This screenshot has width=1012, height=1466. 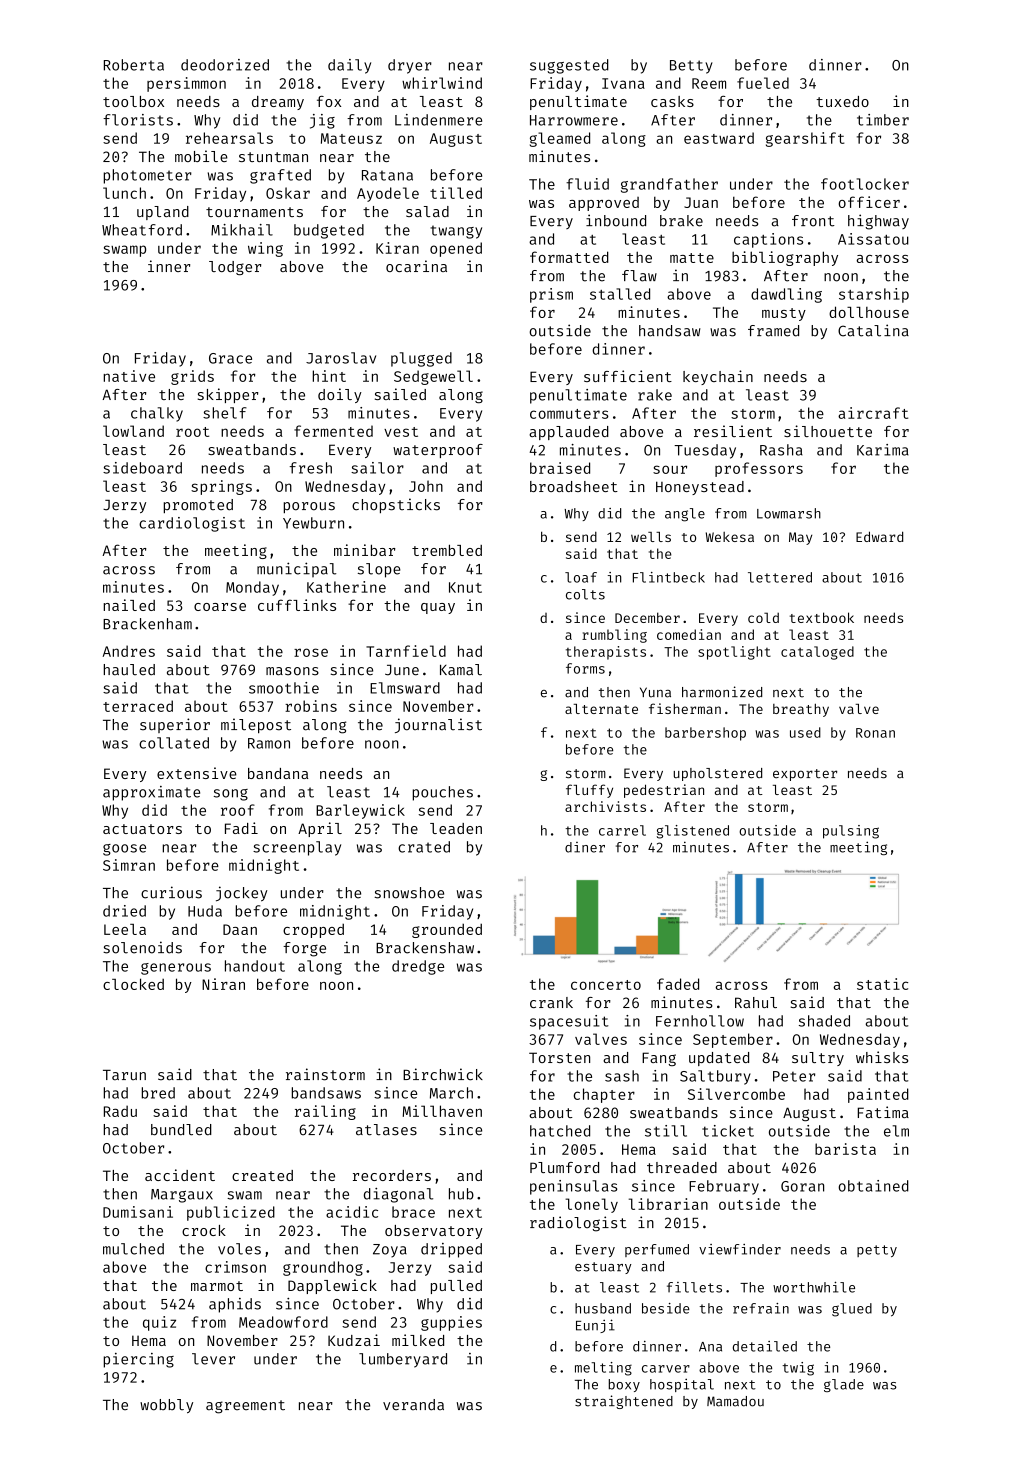 I want to click on fermented, so click(x=333, y=431).
